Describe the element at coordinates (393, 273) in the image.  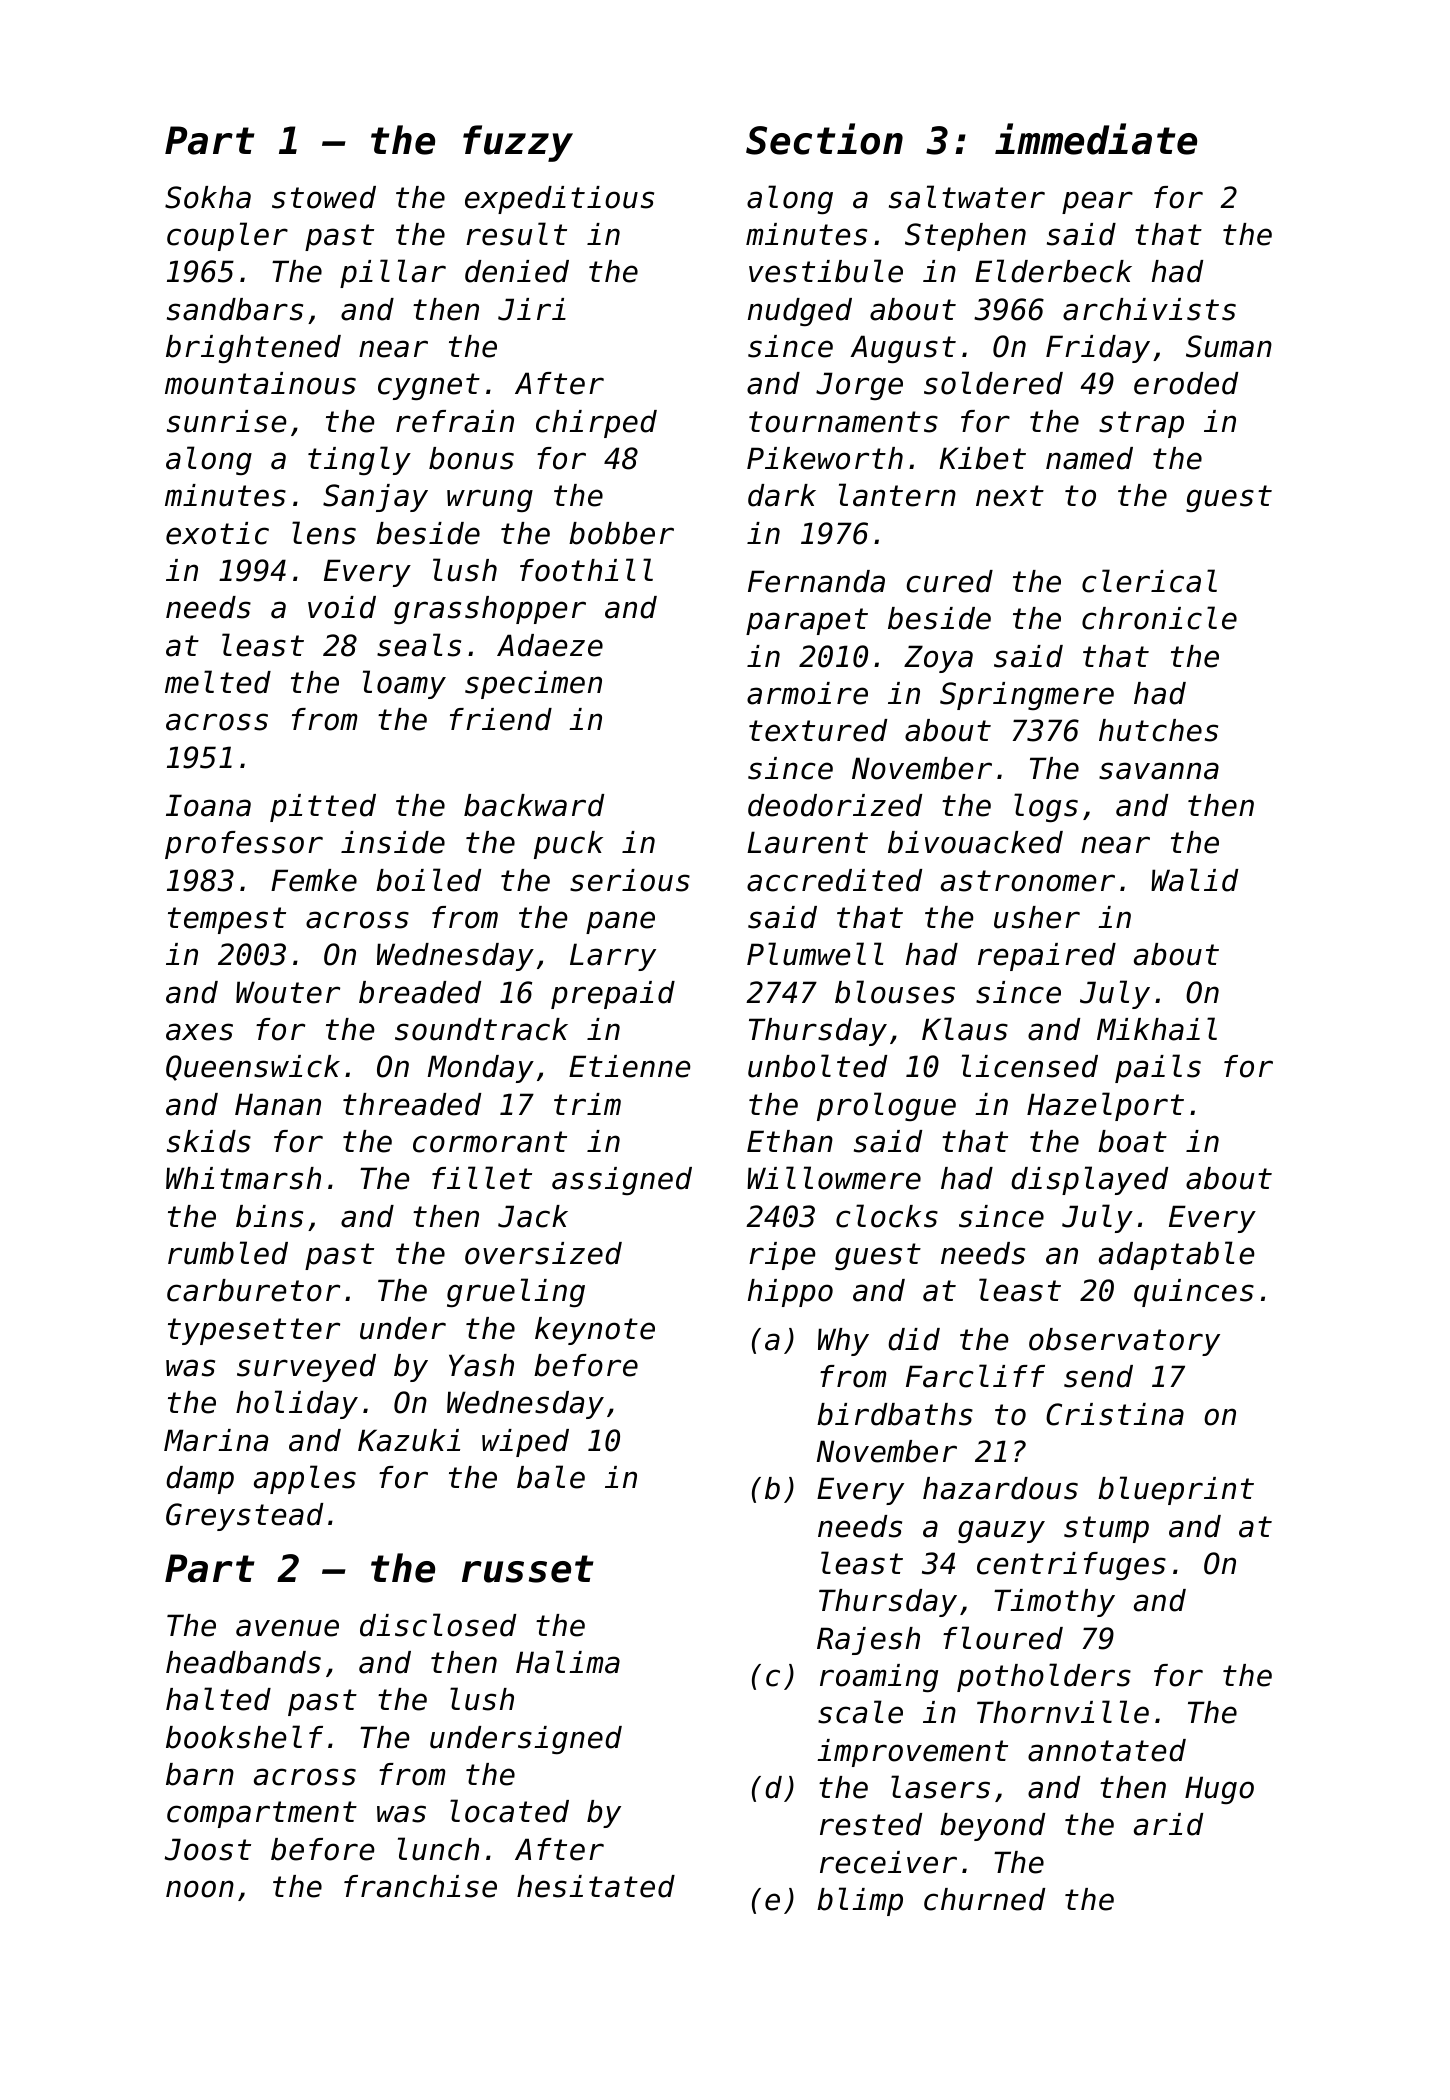
I see `pillar` at that location.
